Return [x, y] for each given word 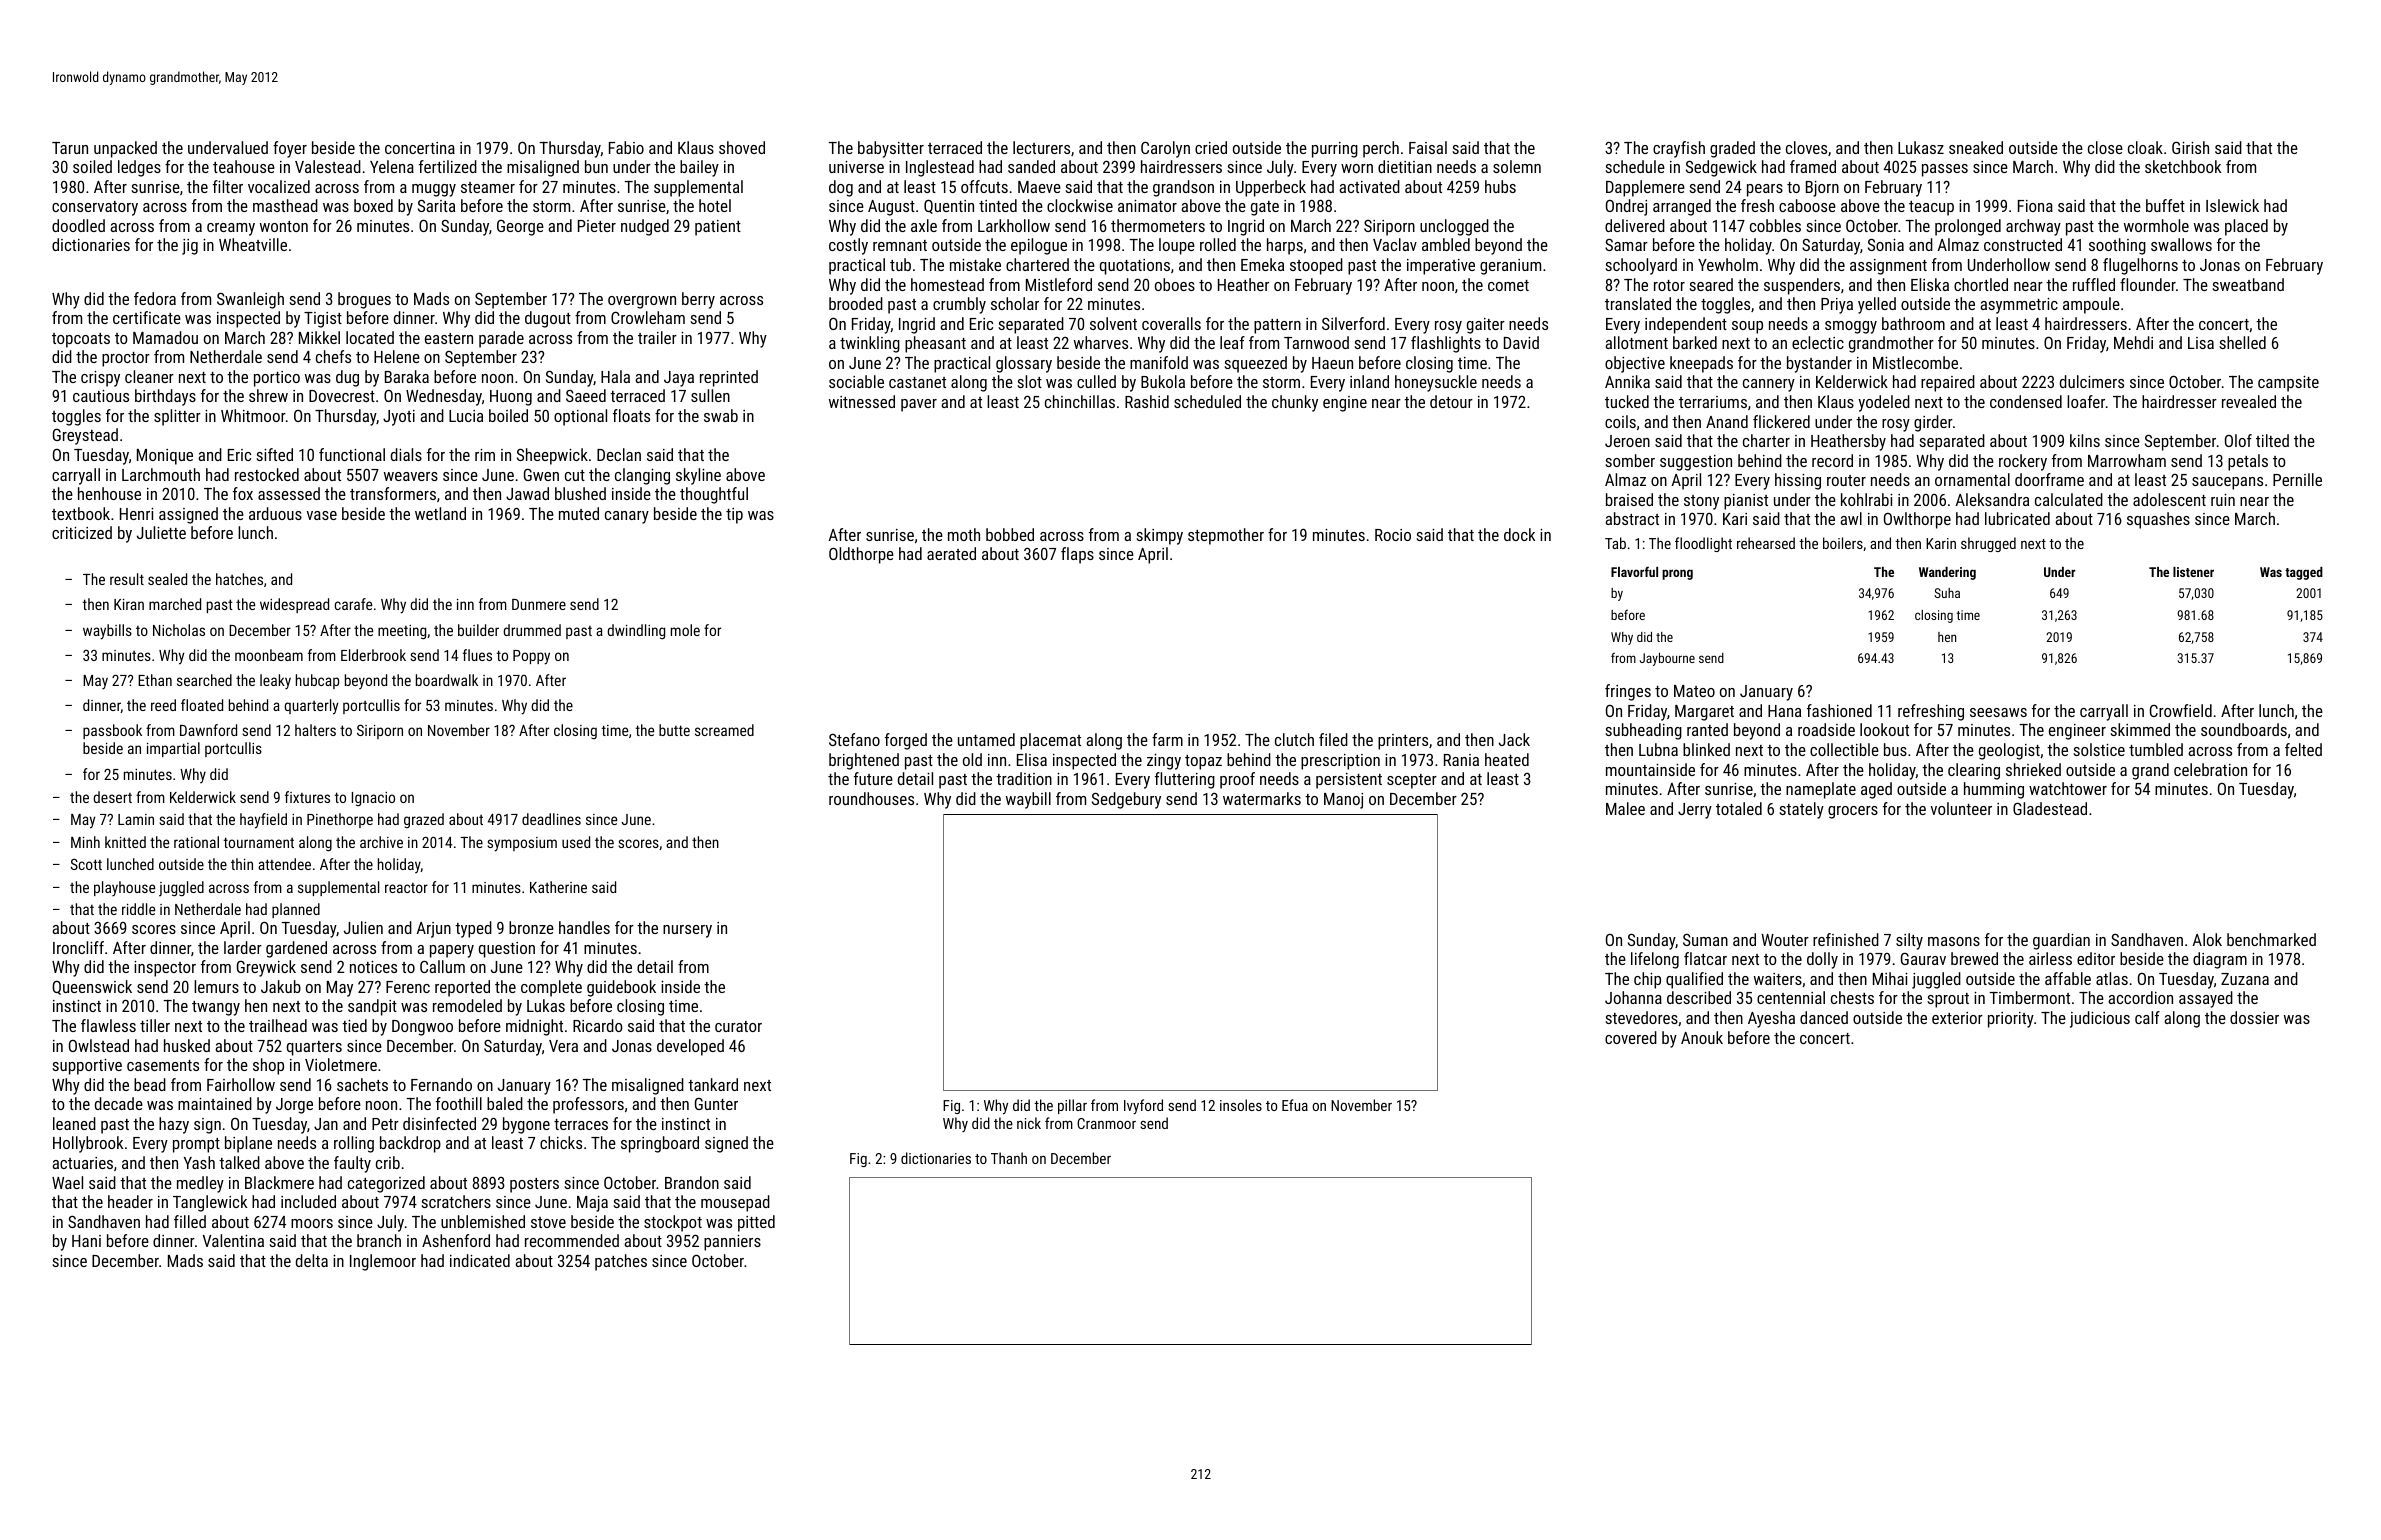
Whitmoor [253, 415]
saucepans [2227, 483]
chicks [561, 1142]
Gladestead [2050, 808]
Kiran [129, 604]
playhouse [124, 889]
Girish [2190, 147]
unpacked [125, 149]
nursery [687, 931]
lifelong [1655, 960]
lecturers [1041, 147]
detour [1451, 401]
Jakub [281, 986]
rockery [2023, 462]
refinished [1846, 939]
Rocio [1393, 535]
